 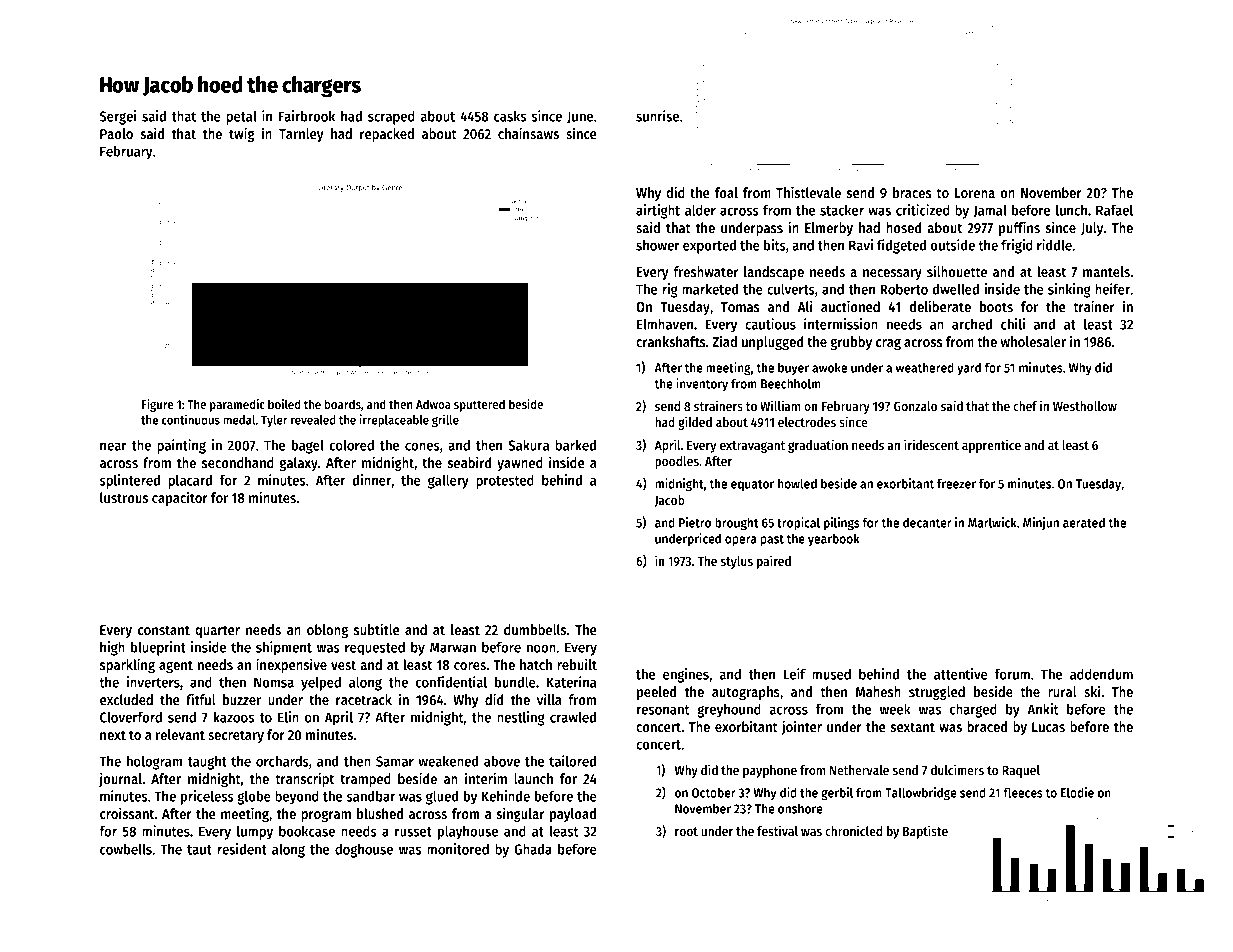 What do you see at coordinates (528, 133) in the image?
I see `chainsaws` at bounding box center [528, 133].
